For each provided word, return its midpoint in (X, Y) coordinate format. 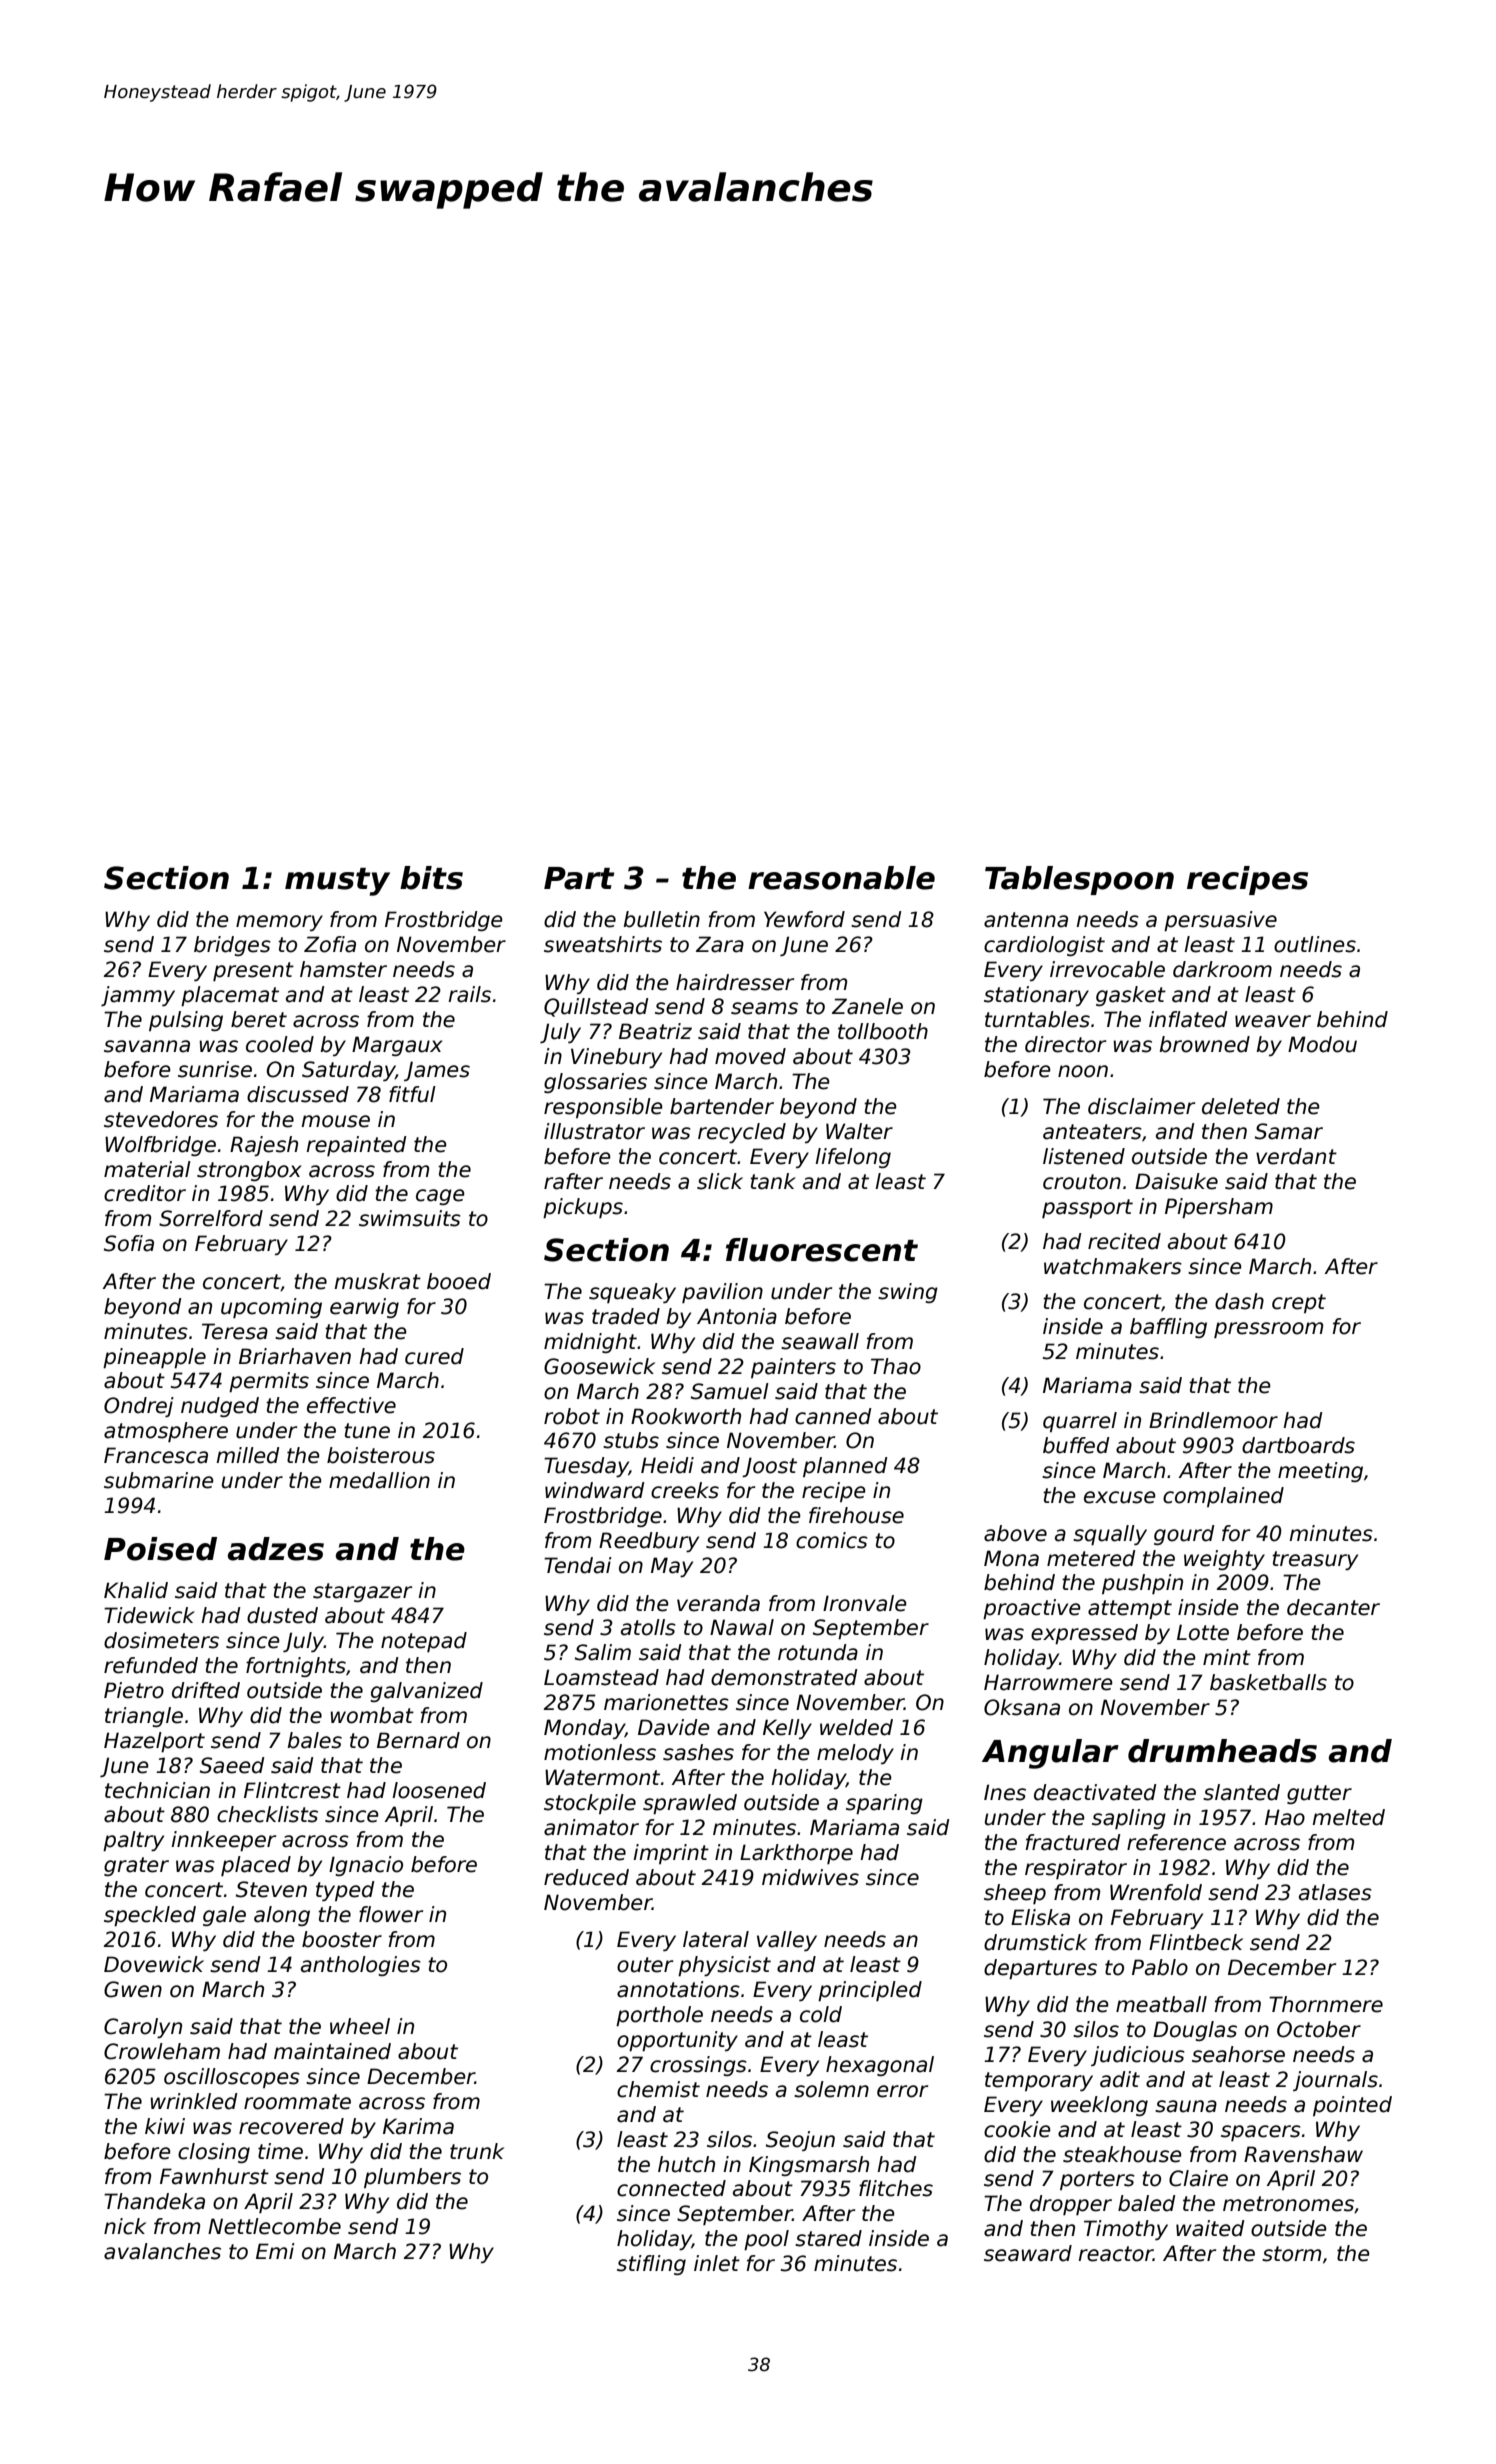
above (1015, 1533)
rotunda (818, 1652)
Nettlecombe (274, 2226)
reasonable (841, 878)
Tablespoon (1079, 880)
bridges (232, 946)
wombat (372, 1715)
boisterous (381, 1455)
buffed (1076, 1445)
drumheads (1222, 1751)
